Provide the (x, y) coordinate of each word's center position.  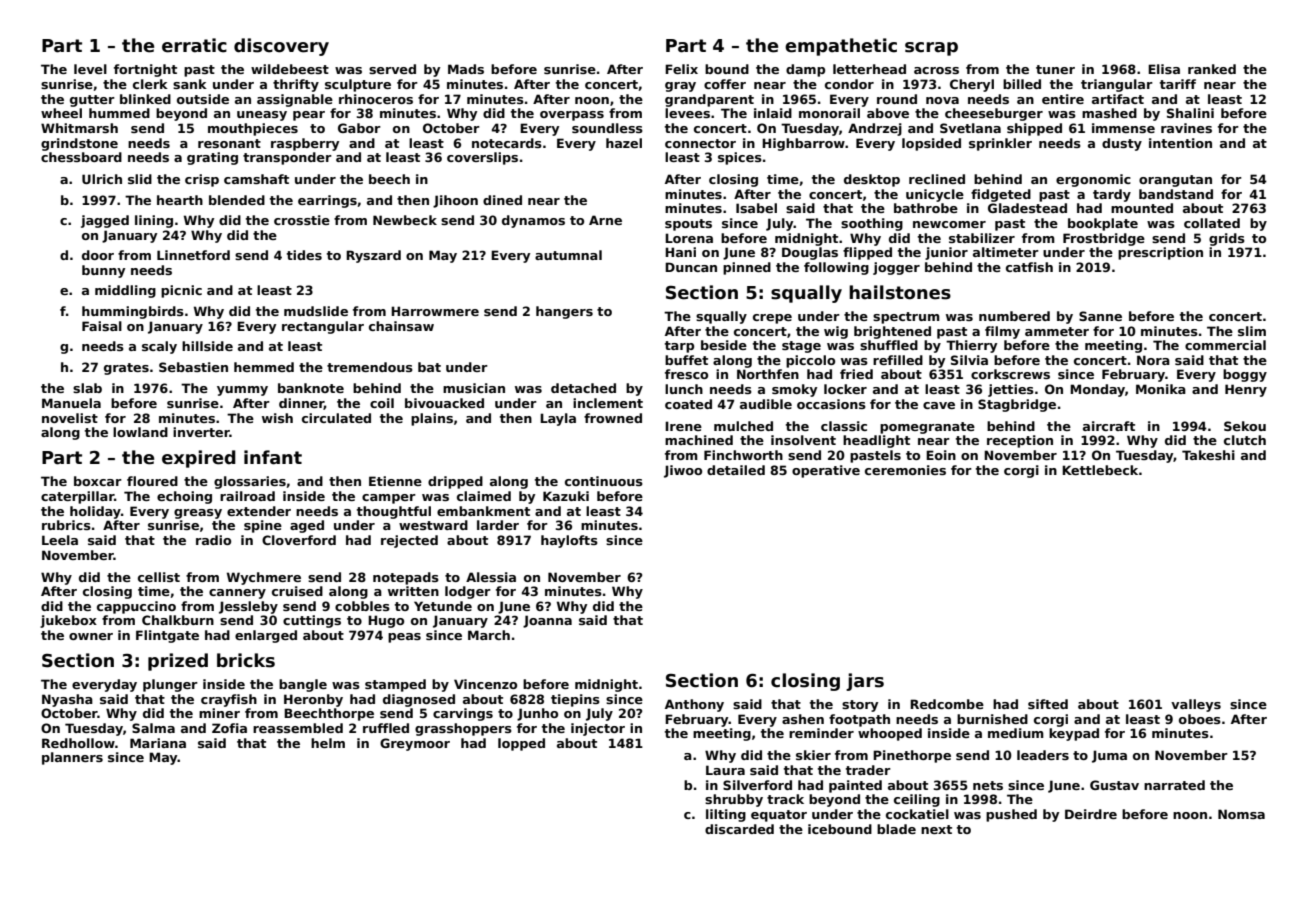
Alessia (491, 577)
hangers (564, 312)
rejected (409, 541)
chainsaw (401, 326)
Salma (153, 728)
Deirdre (1091, 814)
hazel (624, 143)
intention (1180, 143)
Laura (725, 770)
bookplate (1103, 224)
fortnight (145, 70)
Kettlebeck (1100, 470)
